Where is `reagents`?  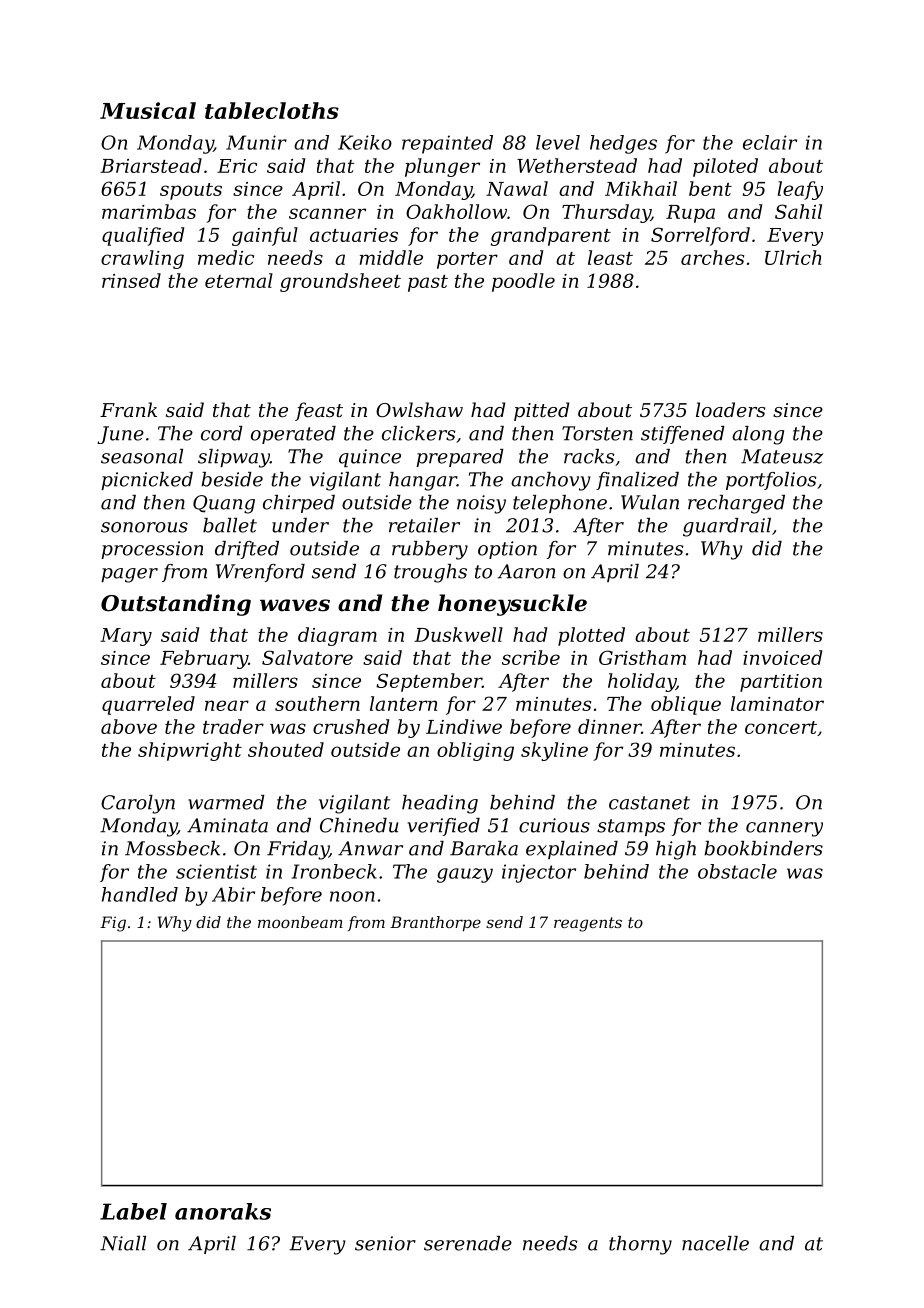
reagents is located at coordinates (588, 924).
